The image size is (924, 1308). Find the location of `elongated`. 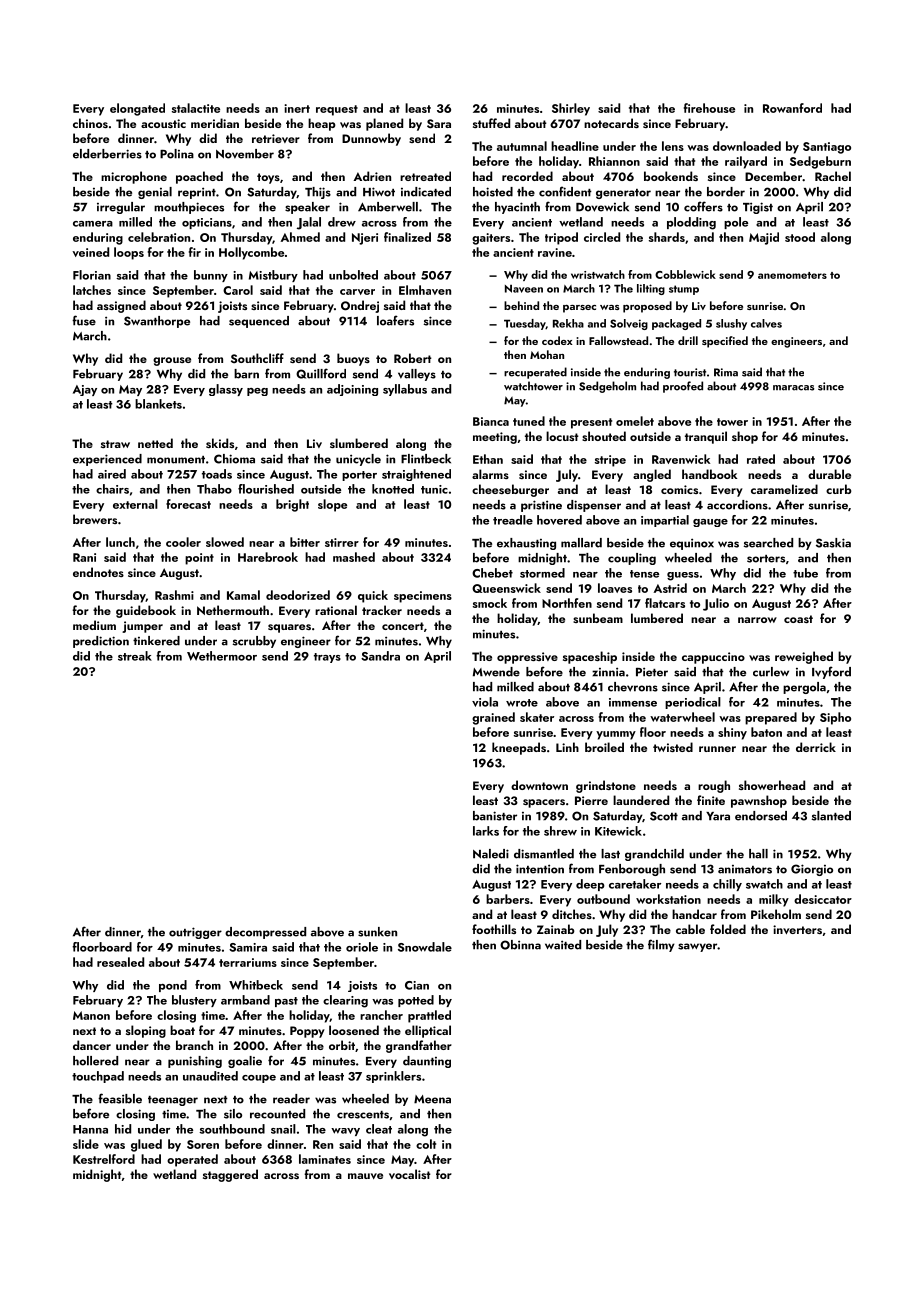

elongated is located at coordinates (137, 109).
